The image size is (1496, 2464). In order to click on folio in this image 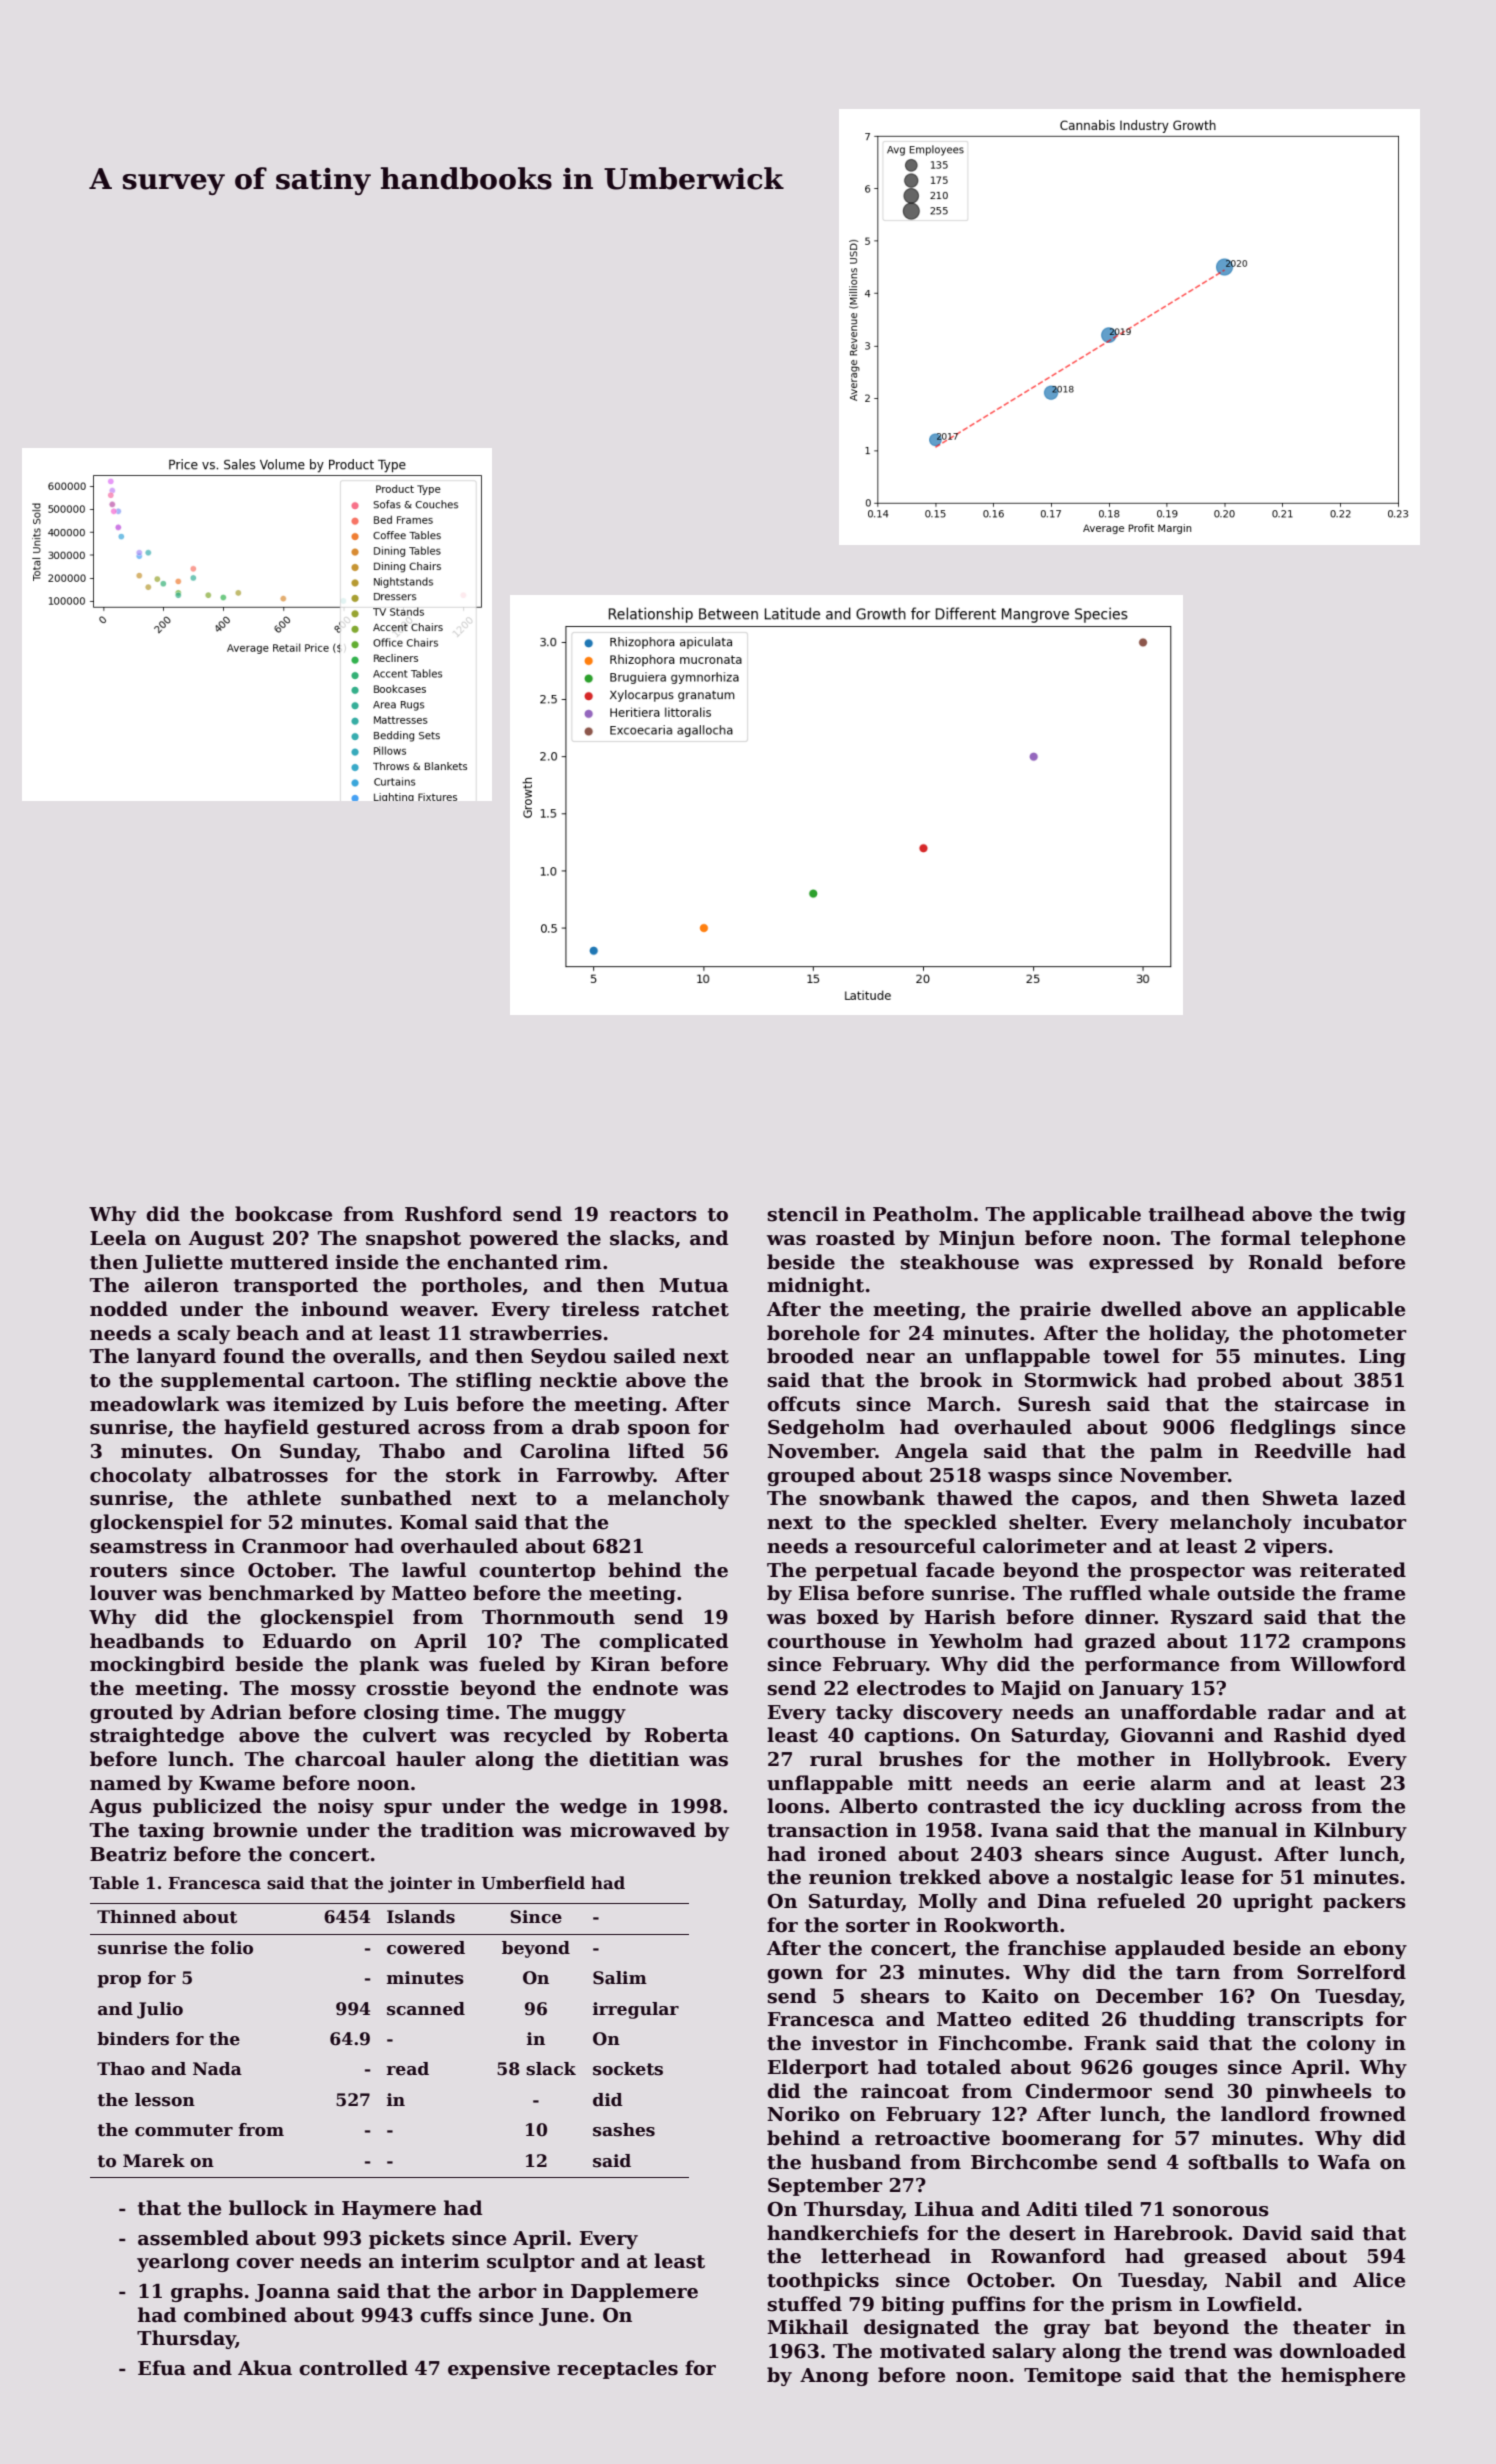, I will do `click(232, 1948)`.
